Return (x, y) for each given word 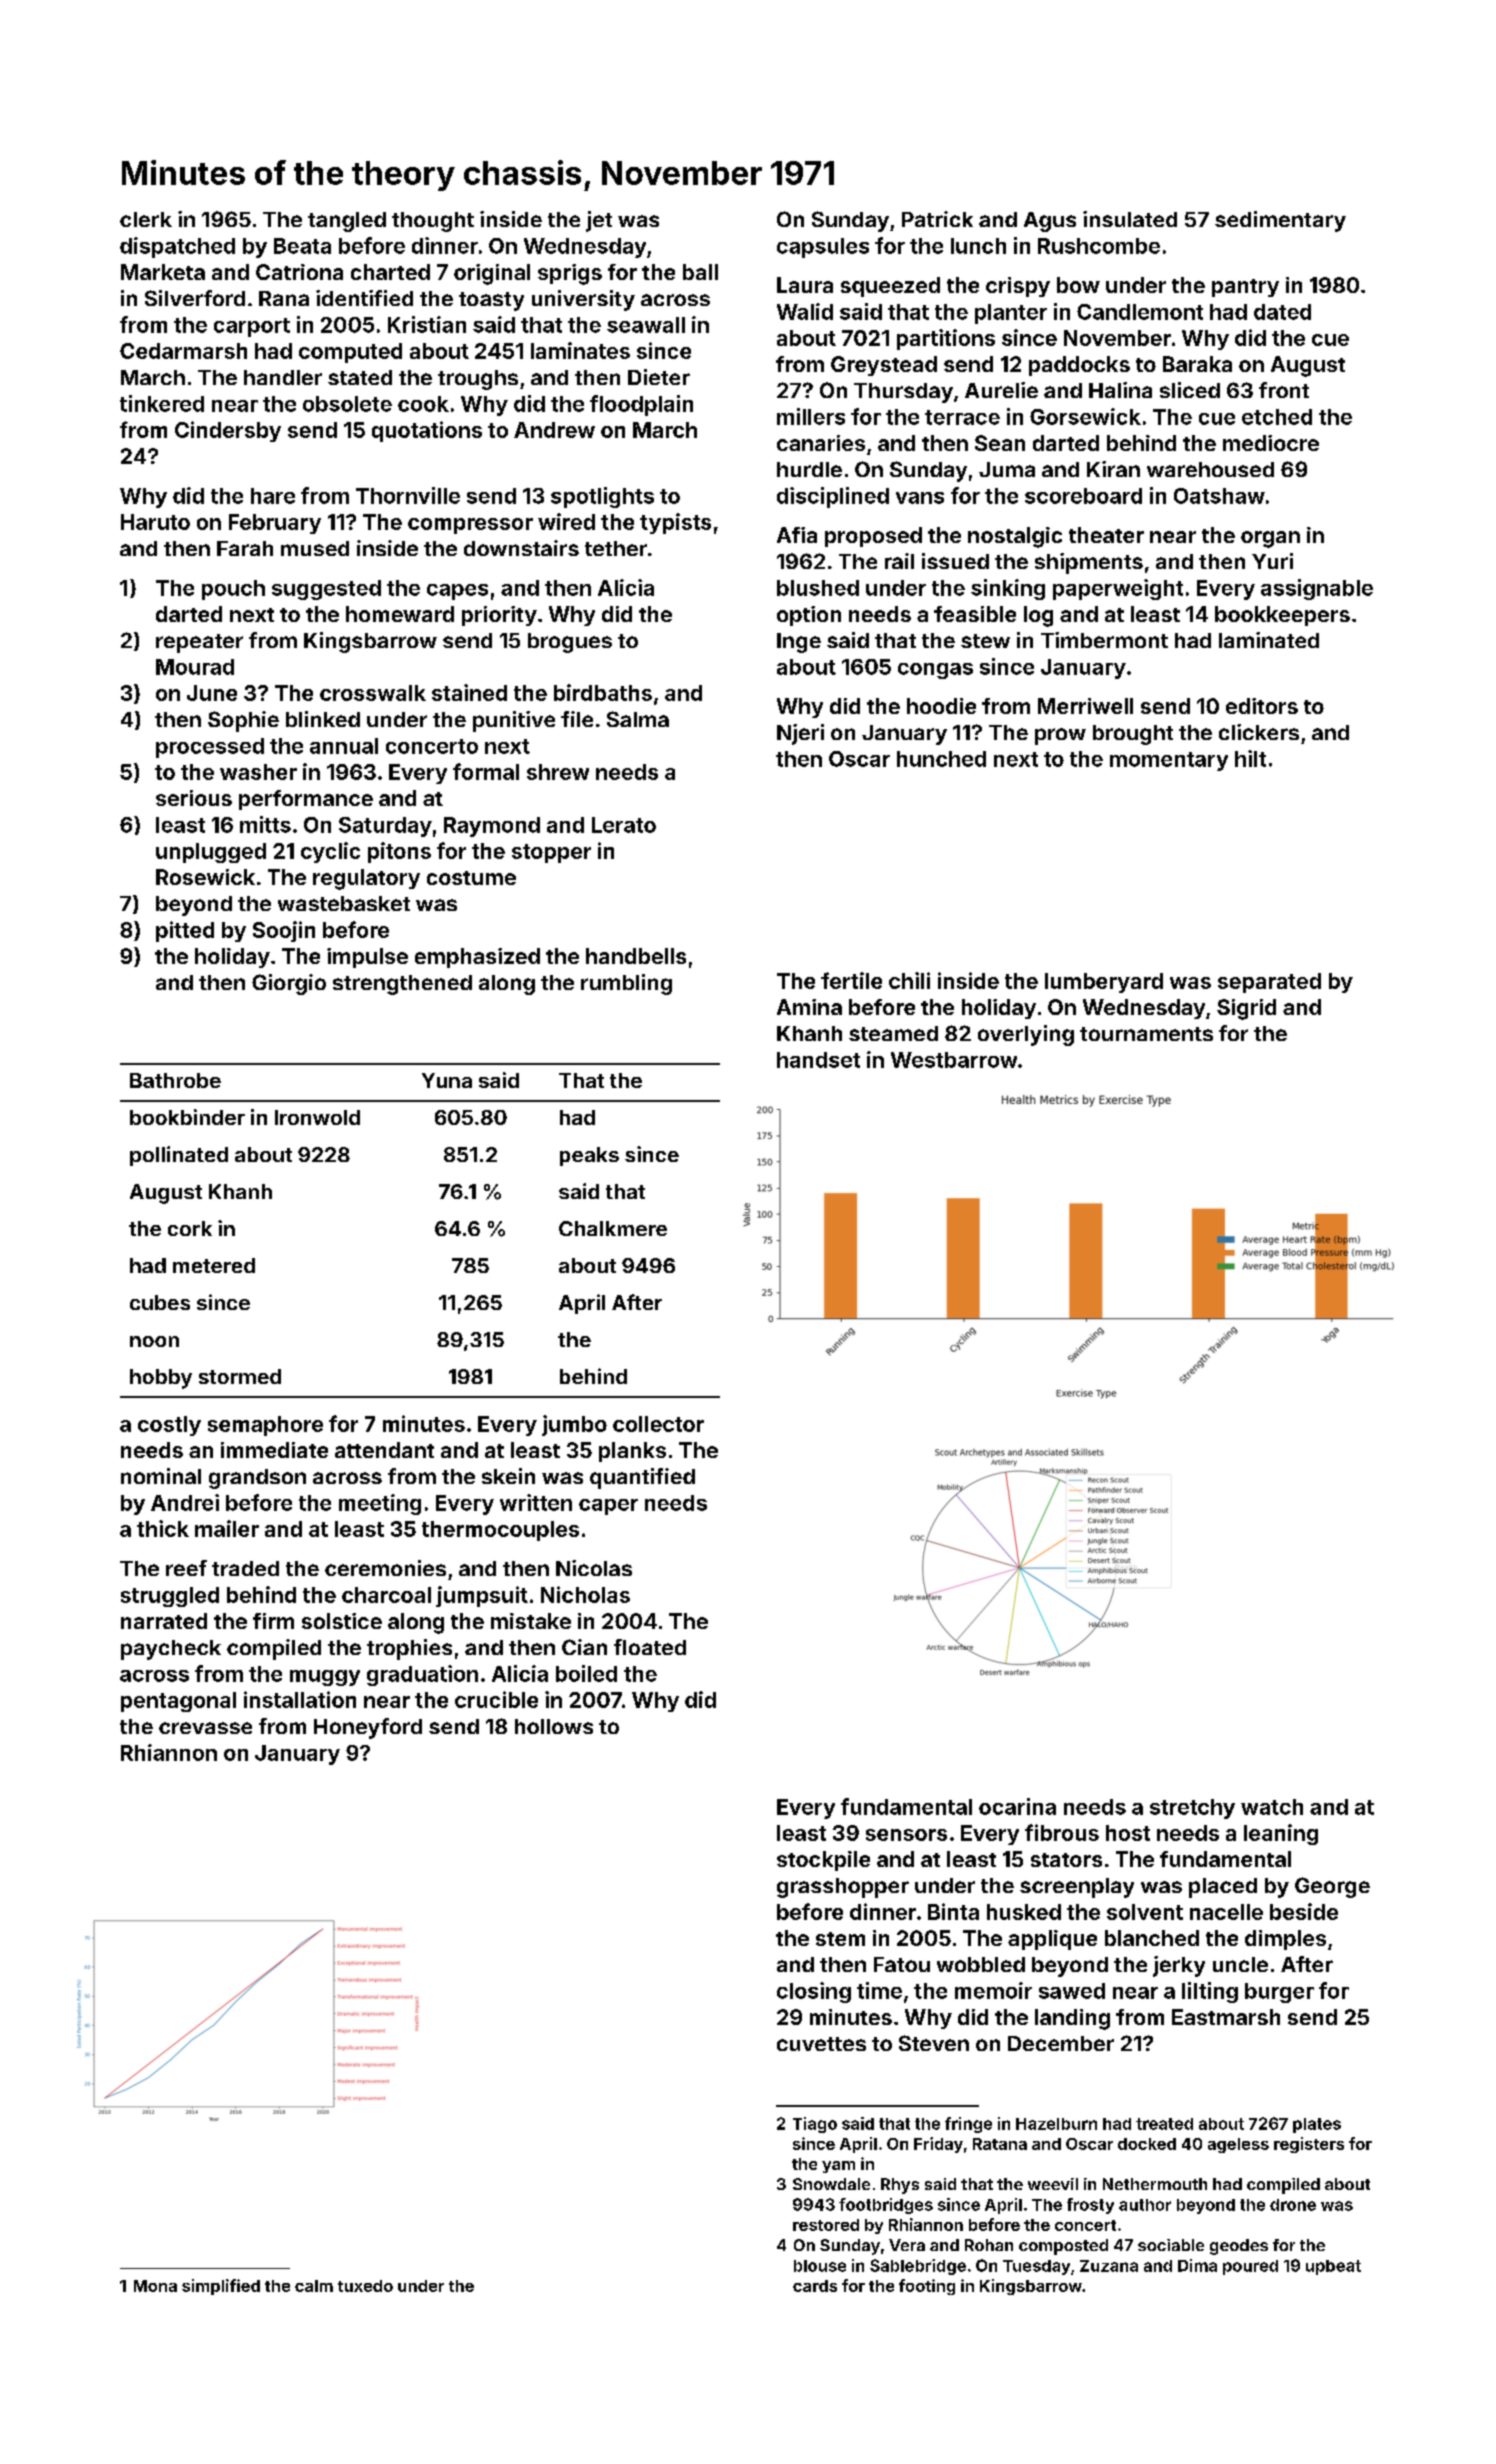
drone (1293, 2205)
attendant (384, 1450)
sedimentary (1280, 221)
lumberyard (1104, 983)
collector (658, 1424)
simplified (221, 2287)
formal (486, 771)
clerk (146, 219)
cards (815, 2286)
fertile (851, 980)
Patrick (937, 219)
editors (1262, 706)
